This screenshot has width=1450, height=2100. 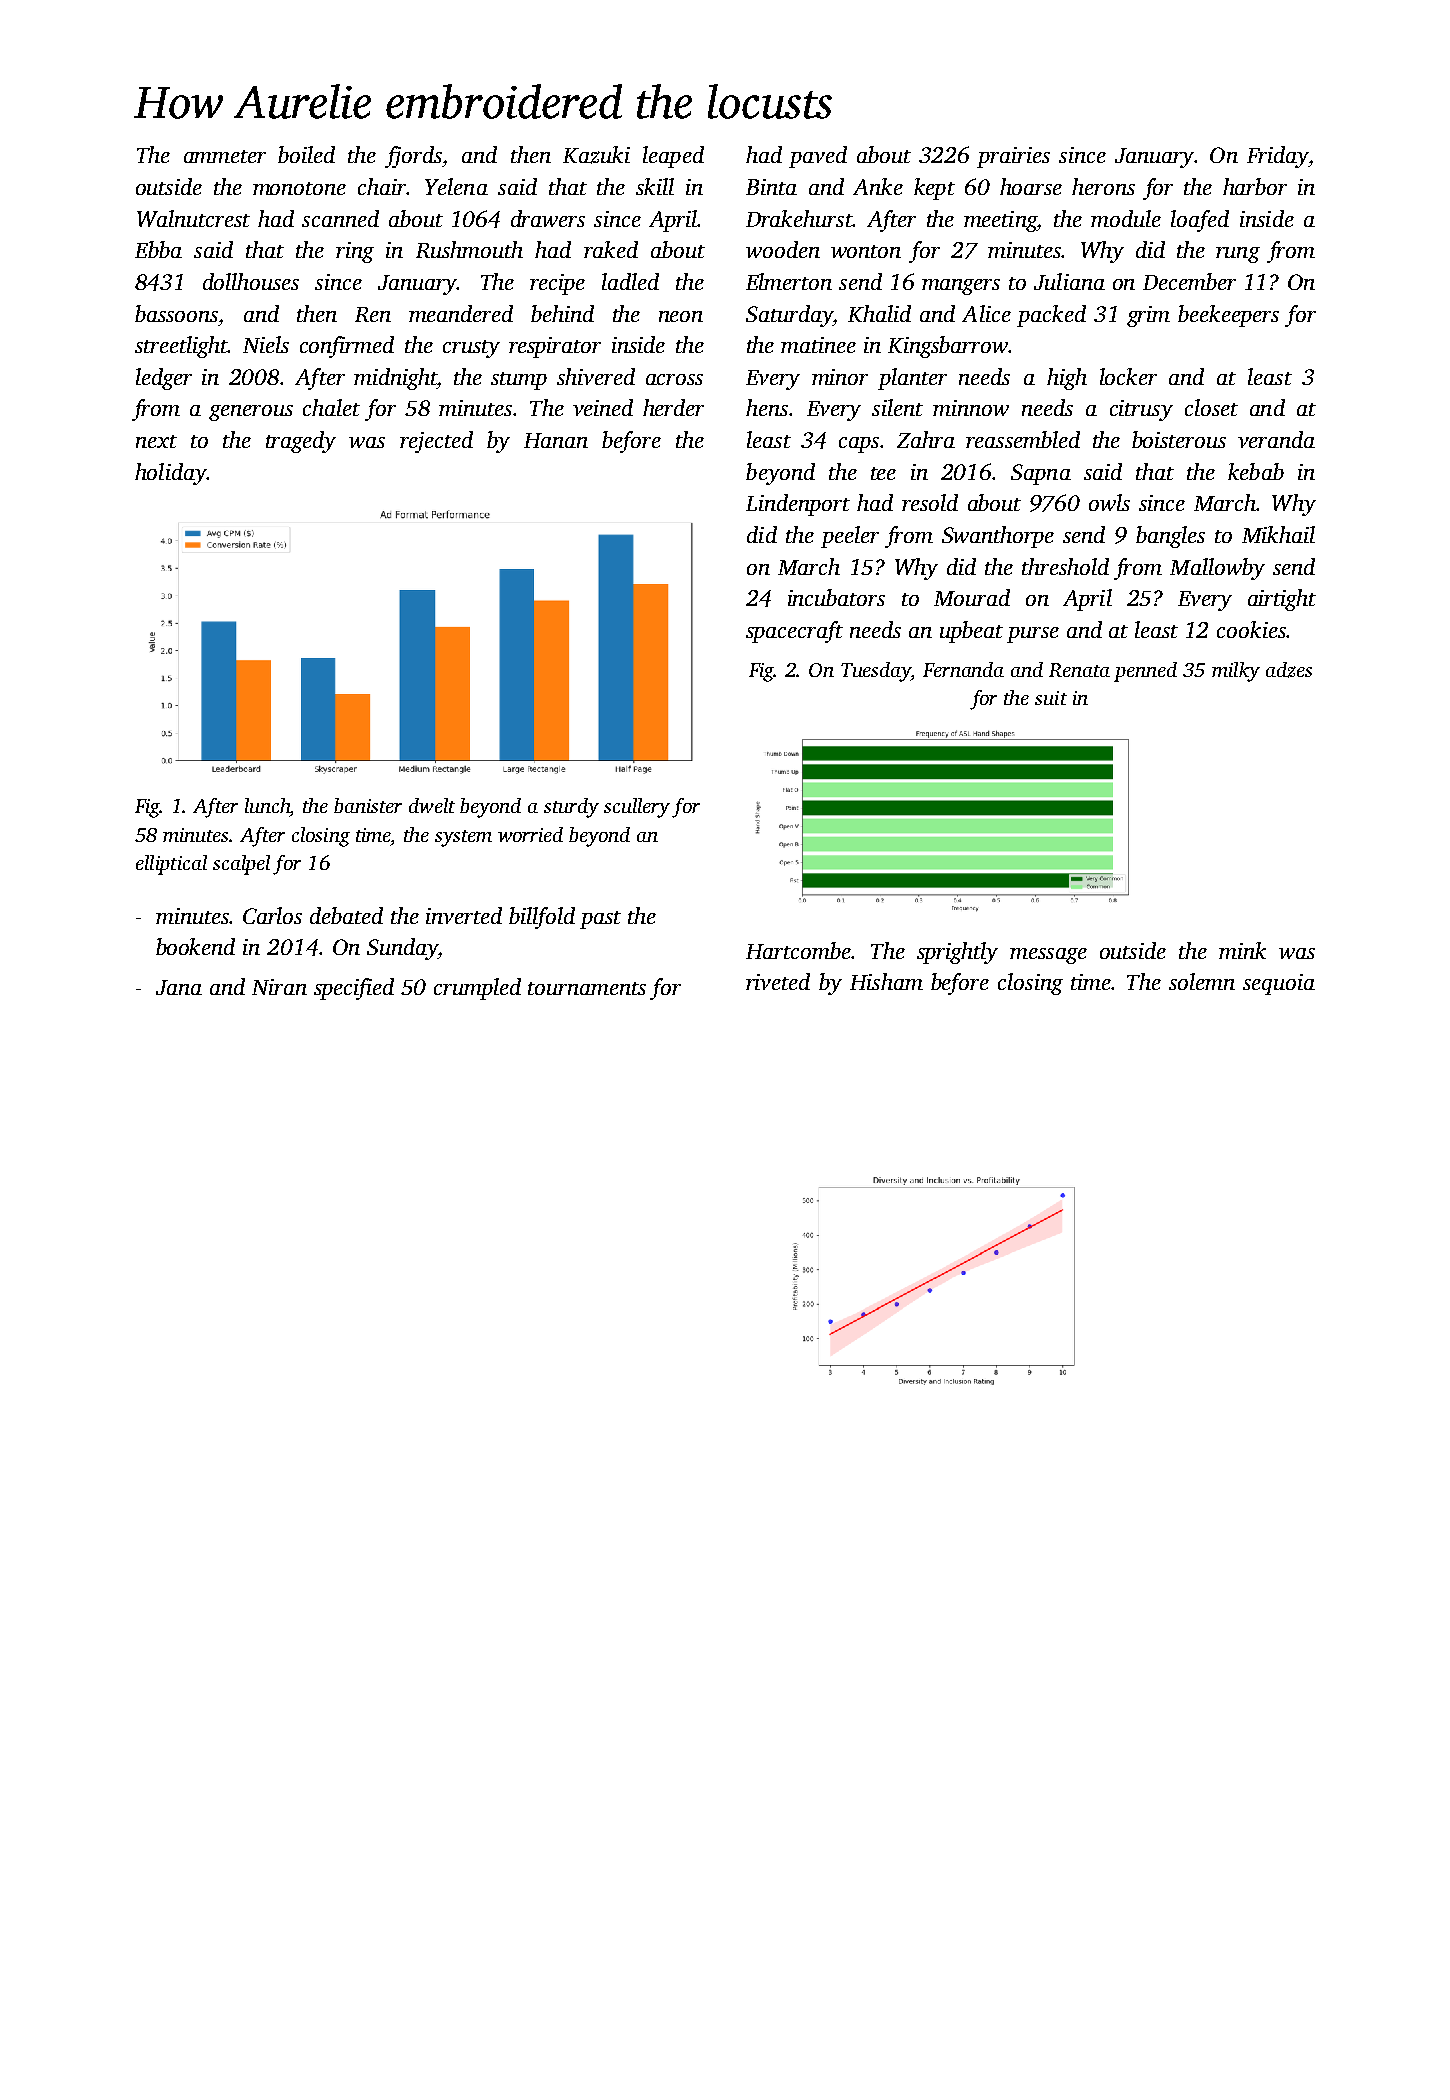 What do you see at coordinates (301, 442) in the screenshot?
I see `tragedy` at bounding box center [301, 442].
